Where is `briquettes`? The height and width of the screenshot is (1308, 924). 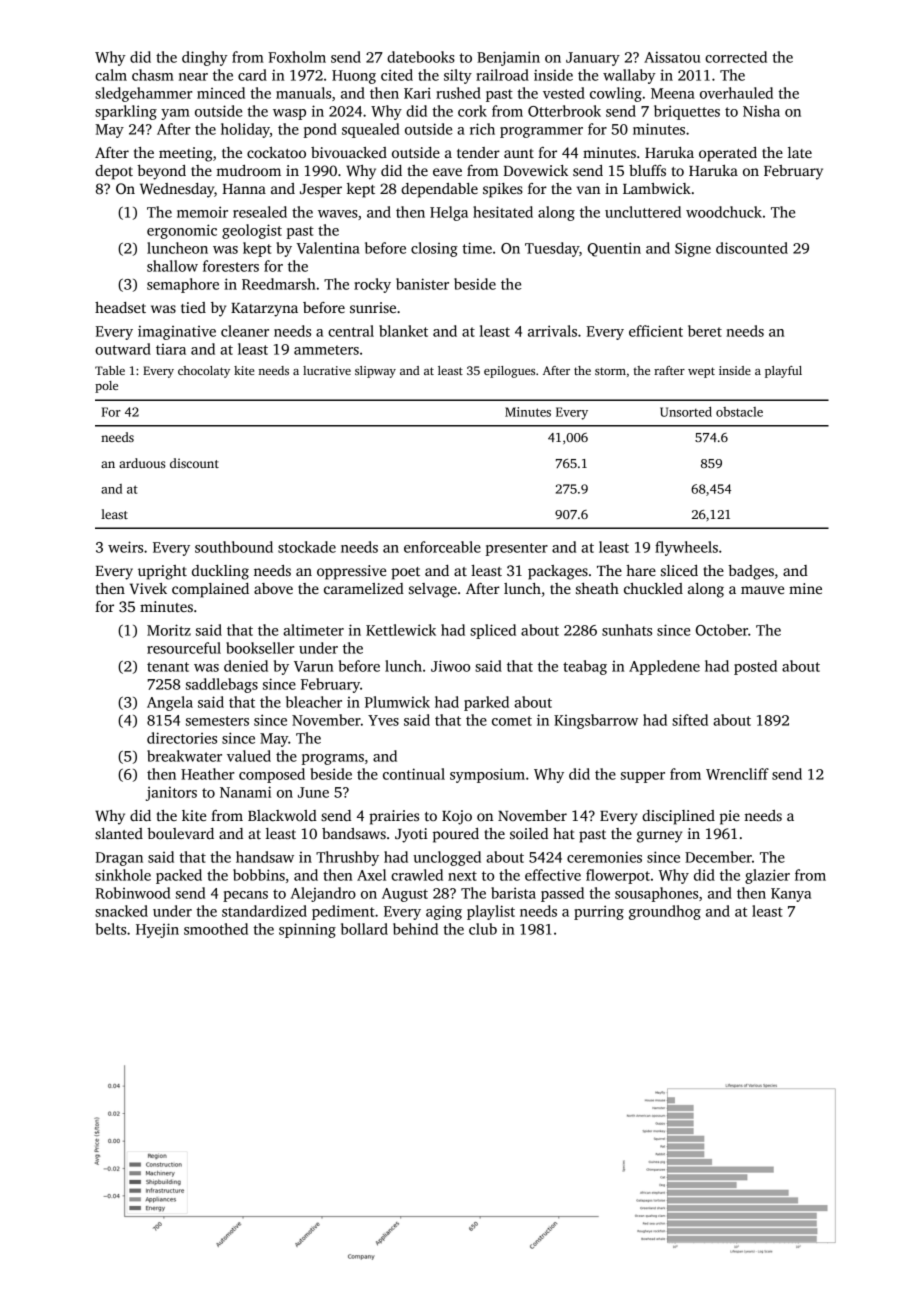
briquettes is located at coordinates (687, 112).
